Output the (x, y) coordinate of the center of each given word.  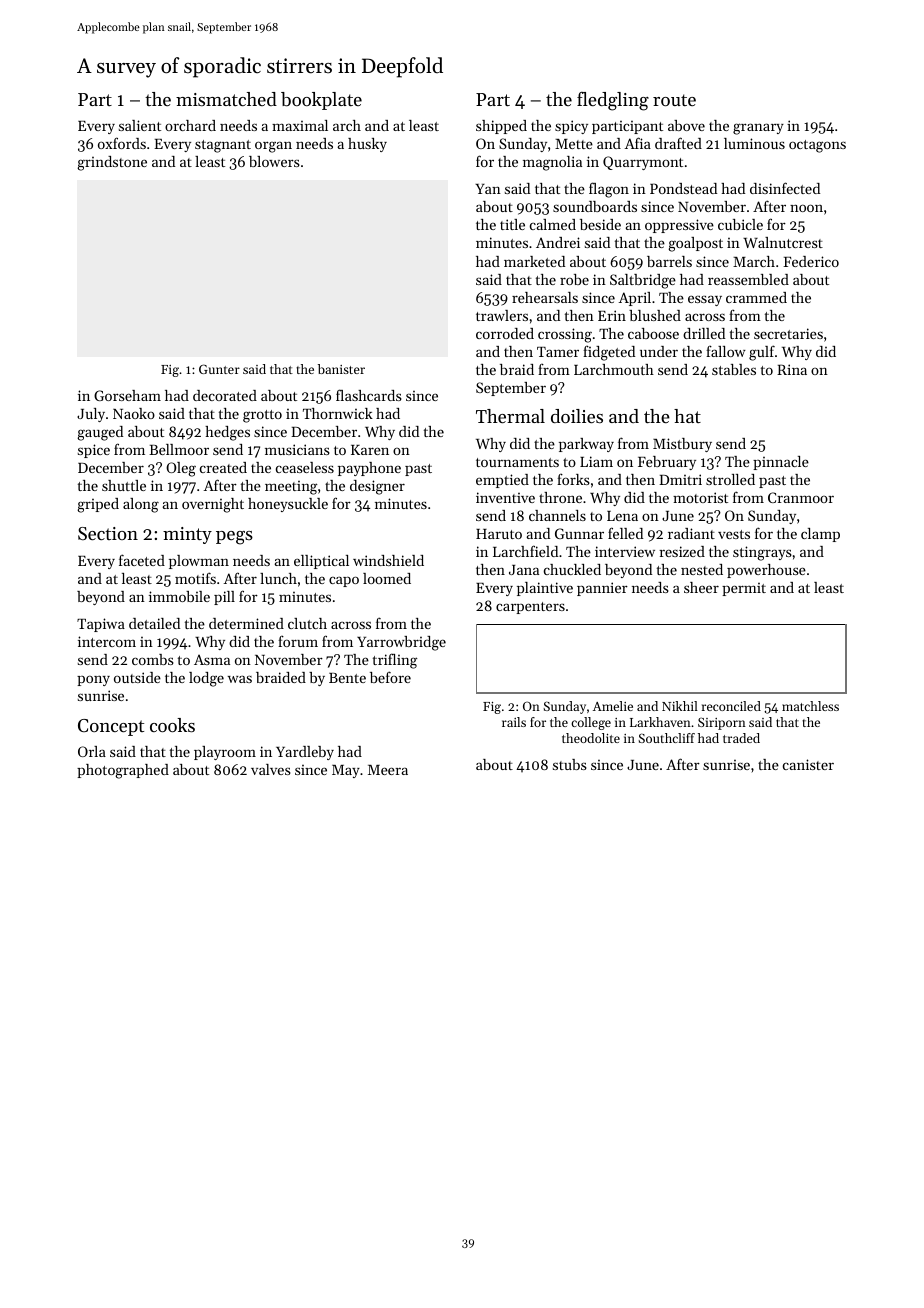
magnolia (552, 163)
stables (734, 369)
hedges (227, 433)
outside (137, 677)
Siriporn (722, 723)
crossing (565, 335)
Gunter (219, 369)
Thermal (510, 416)
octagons (817, 146)
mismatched (226, 99)
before (390, 677)
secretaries (788, 333)
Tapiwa (101, 625)
